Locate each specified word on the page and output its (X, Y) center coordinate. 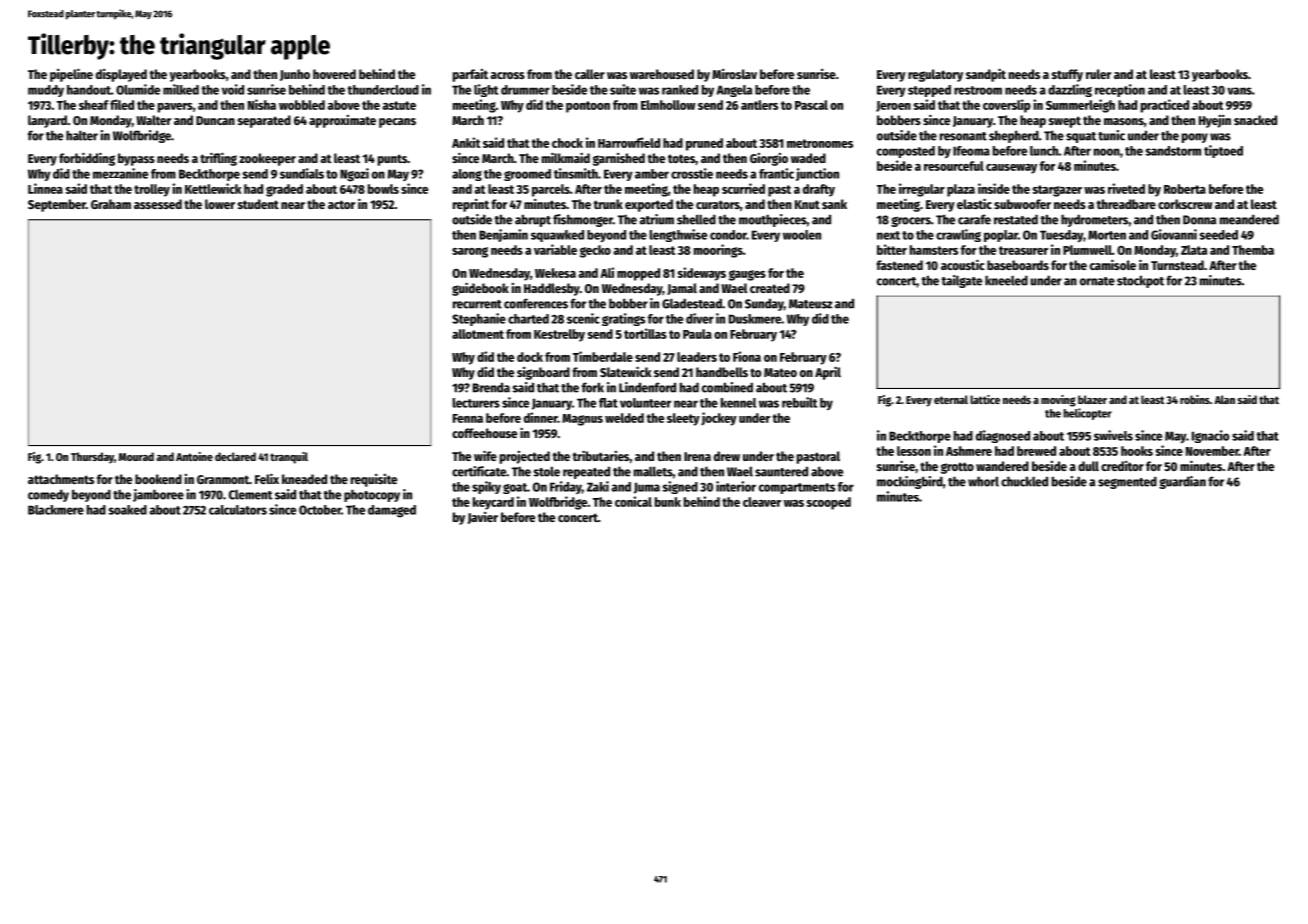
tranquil (289, 458)
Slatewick (625, 371)
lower (220, 204)
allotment (478, 334)
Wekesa (555, 273)
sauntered (781, 471)
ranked (680, 90)
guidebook (480, 289)
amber (652, 174)
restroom (978, 90)
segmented (1127, 482)
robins (1195, 399)
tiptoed (1223, 151)
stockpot (1140, 281)
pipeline (71, 75)
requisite (374, 480)
